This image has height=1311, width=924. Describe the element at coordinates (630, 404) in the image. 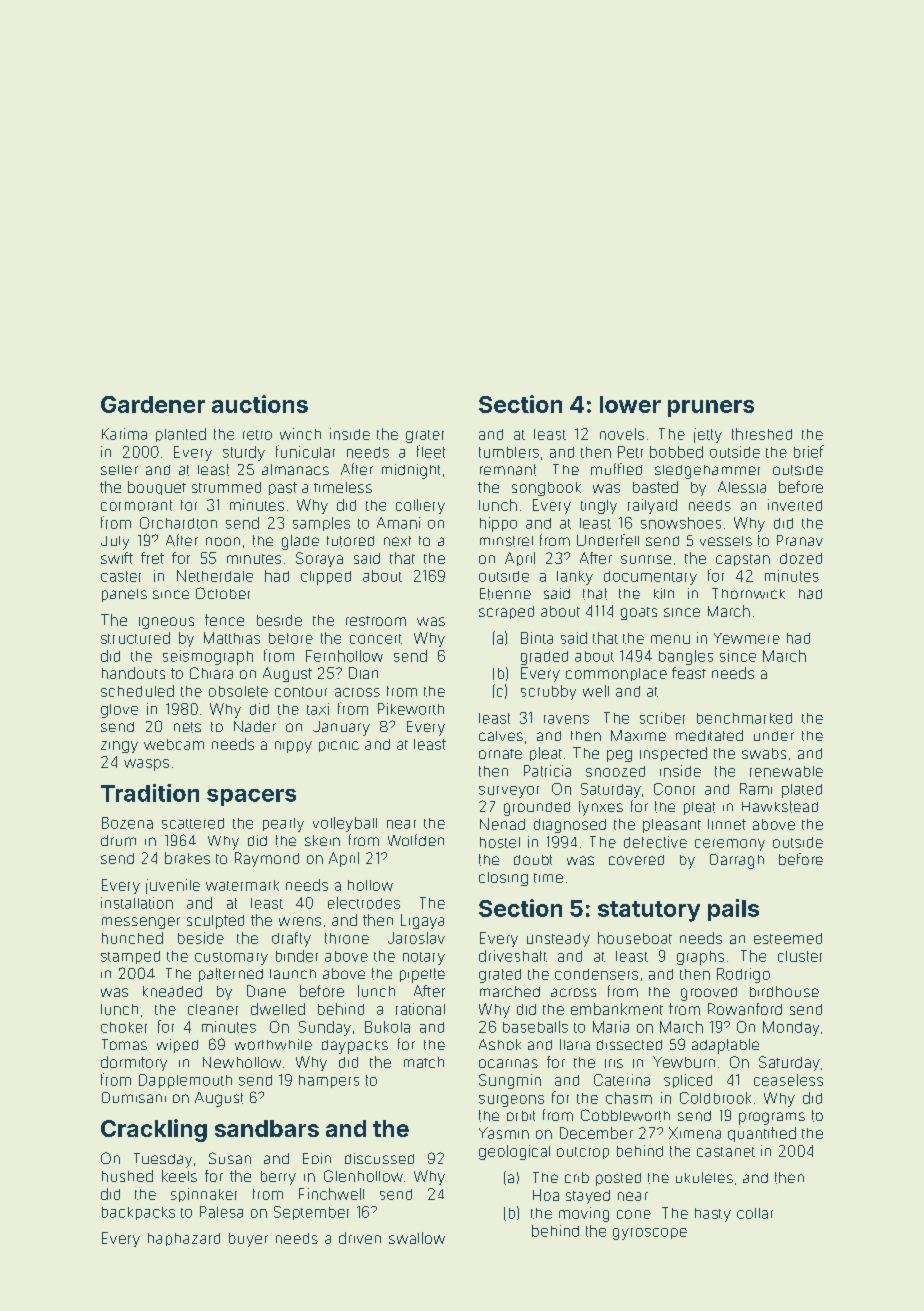

I see `lower` at that location.
